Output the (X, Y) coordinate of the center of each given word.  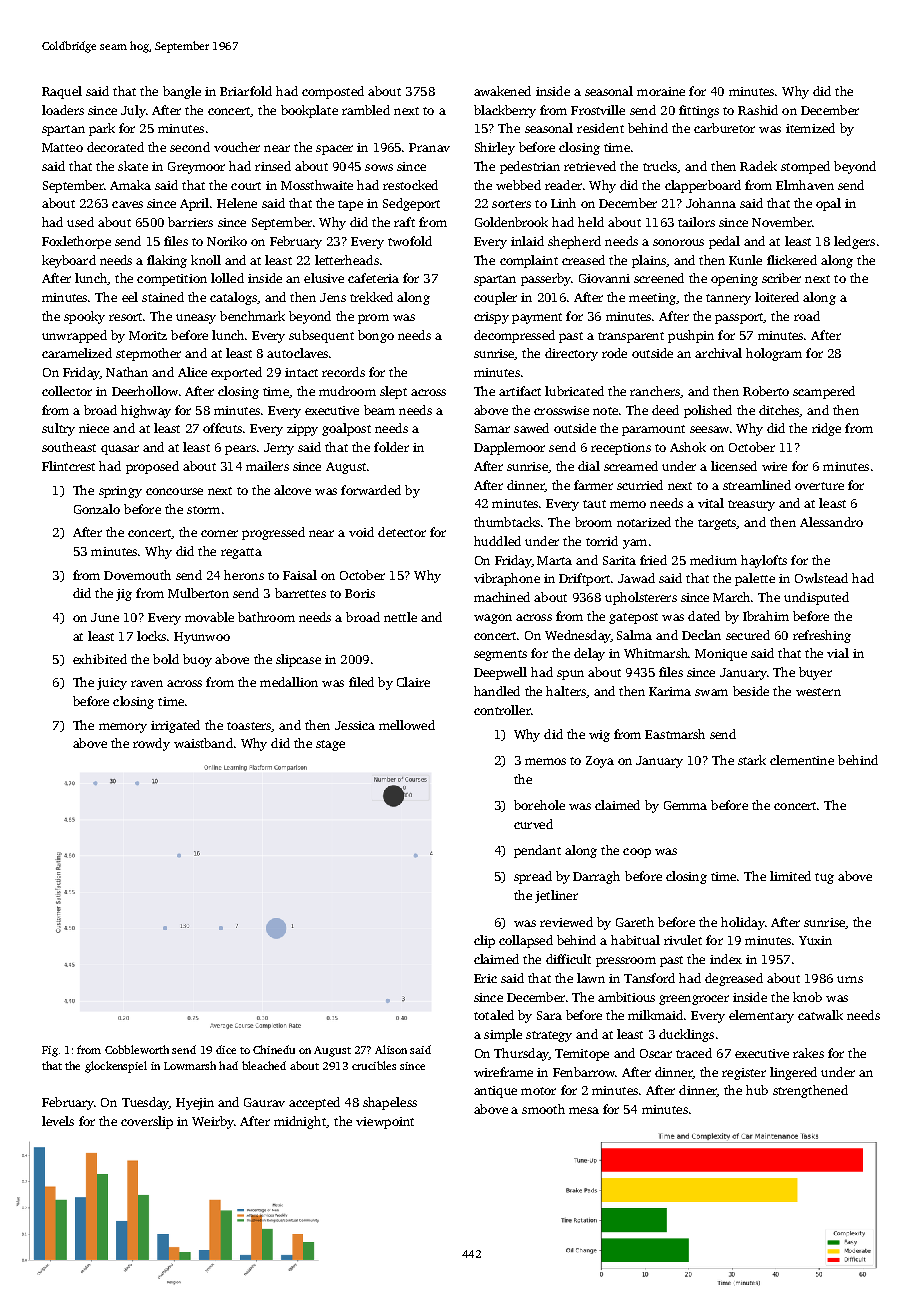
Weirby (213, 1122)
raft (404, 222)
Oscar (656, 1053)
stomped (805, 167)
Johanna (711, 203)
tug (824, 878)
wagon (493, 619)
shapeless (390, 1103)
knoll (206, 260)
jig (124, 595)
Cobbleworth (137, 1049)
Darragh (596, 877)
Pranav (429, 147)
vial (838, 653)
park (102, 129)
